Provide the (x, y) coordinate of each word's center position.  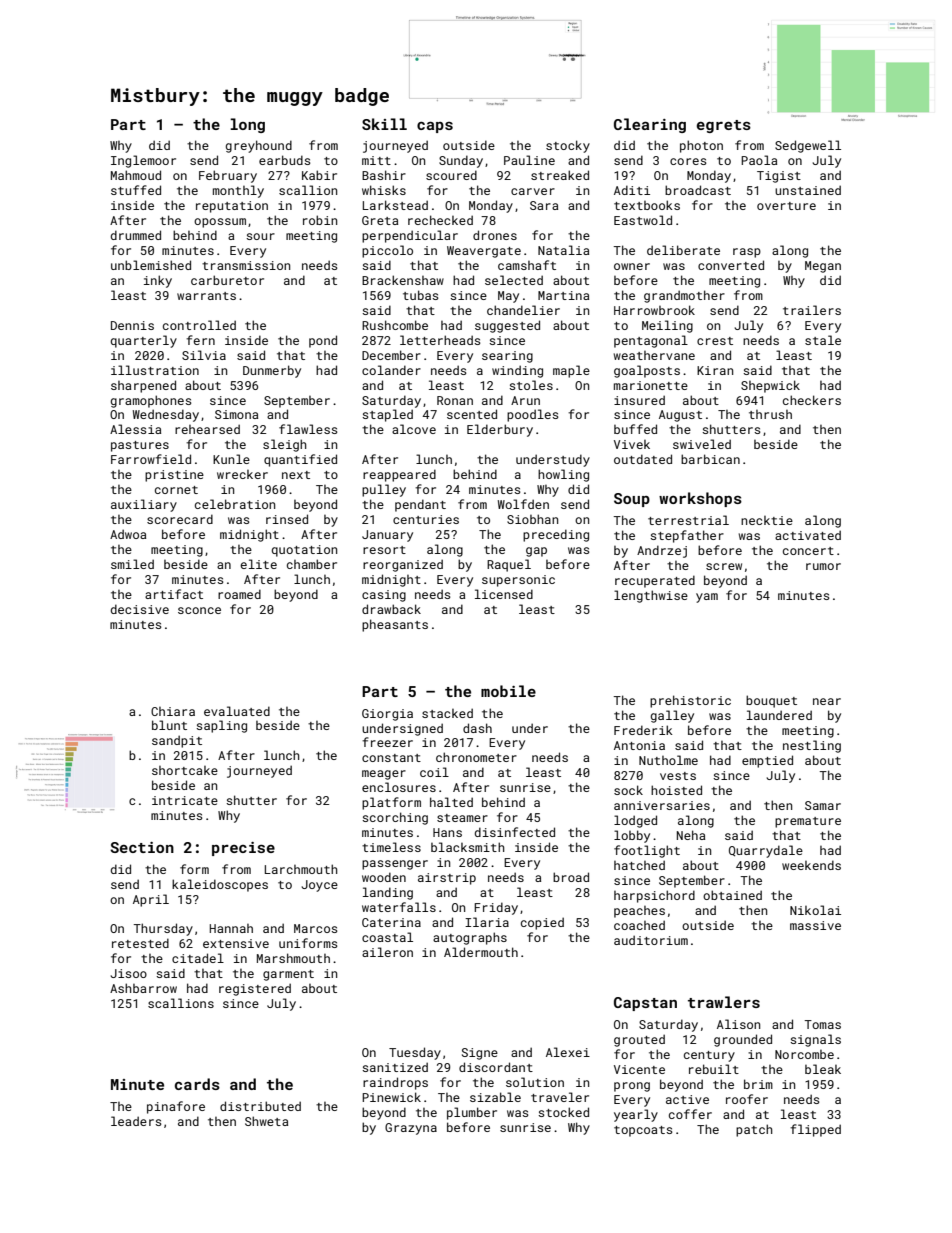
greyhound (259, 146)
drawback (391, 609)
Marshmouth (293, 958)
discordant (496, 1067)
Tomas (823, 1024)
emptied (767, 761)
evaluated (237, 711)
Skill (384, 124)
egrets (724, 126)
